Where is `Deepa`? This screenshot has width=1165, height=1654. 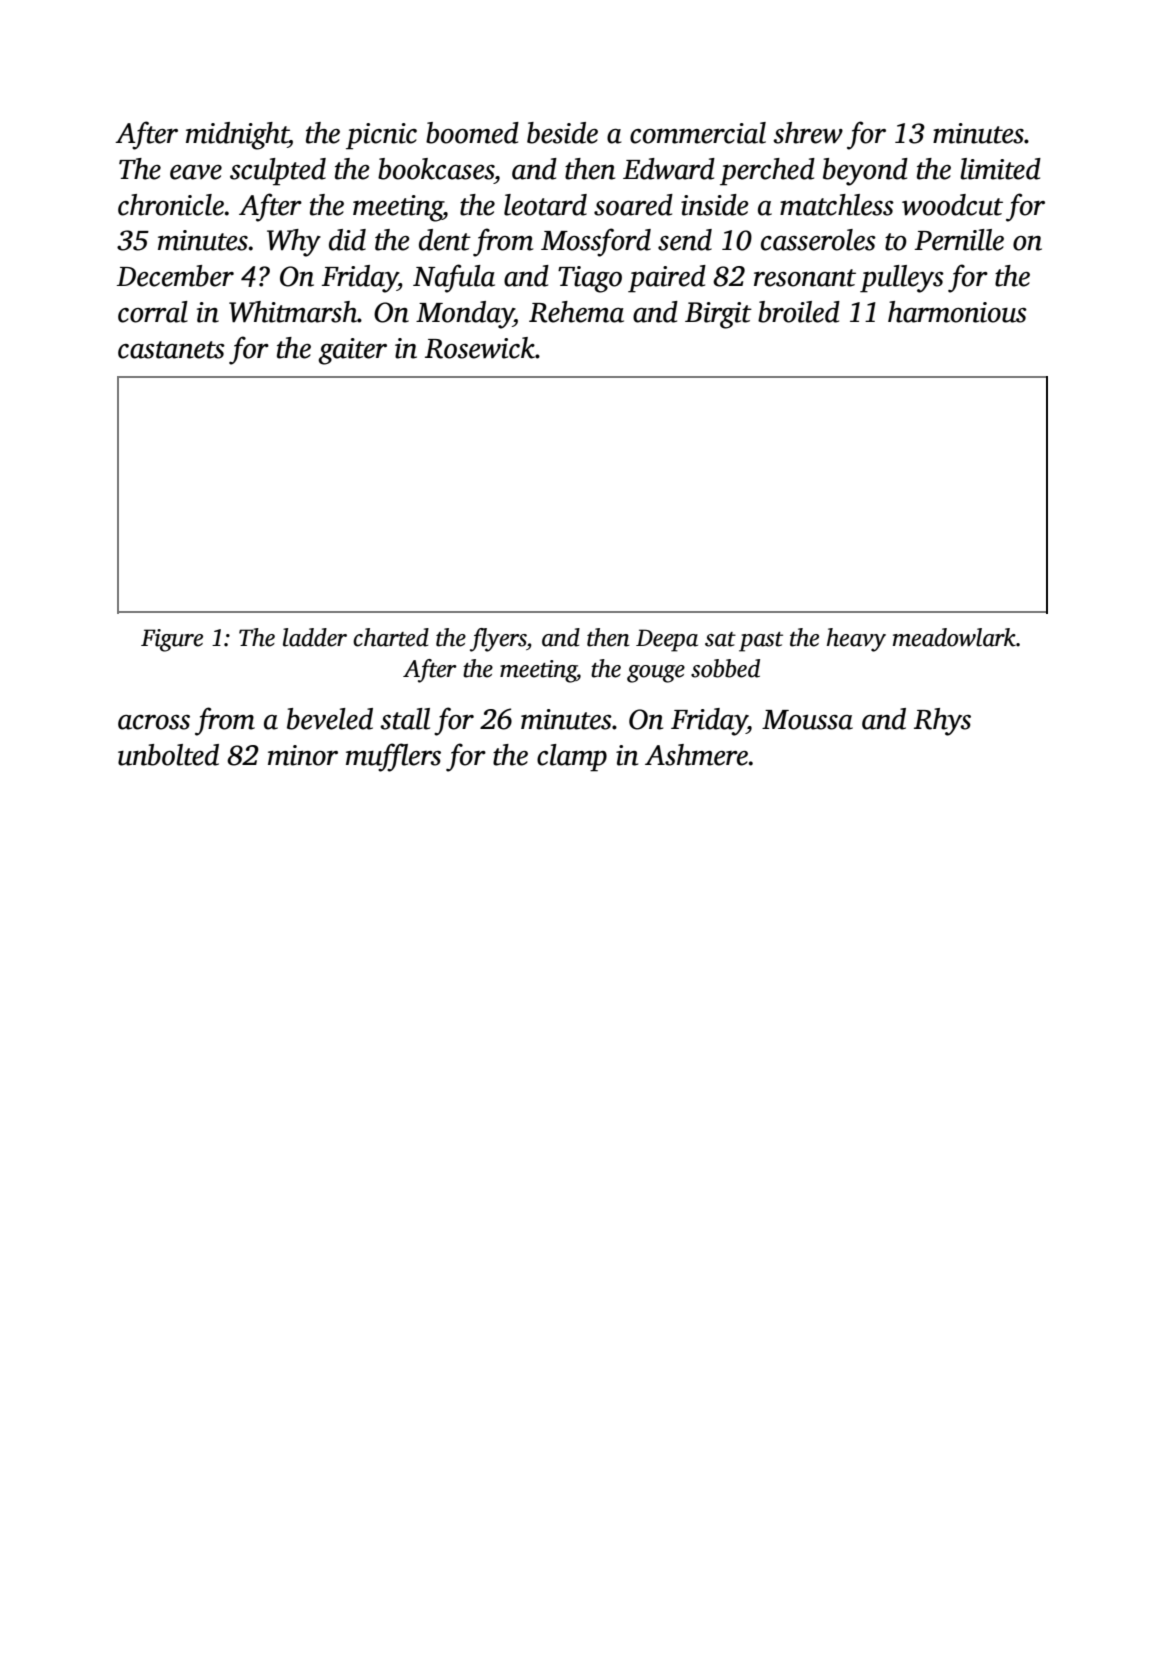
Deepa is located at coordinates (667, 640).
